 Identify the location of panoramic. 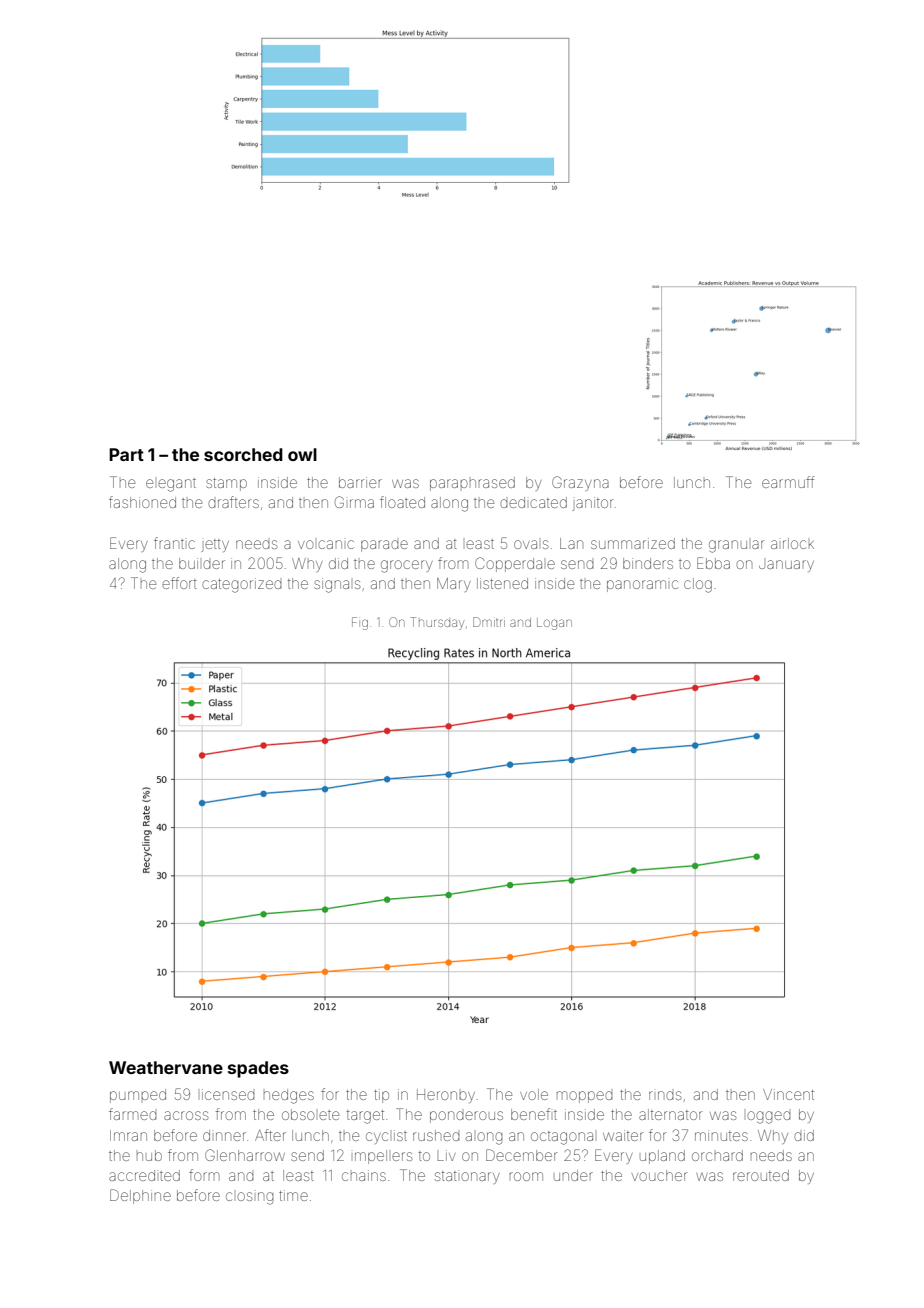
(642, 586).
